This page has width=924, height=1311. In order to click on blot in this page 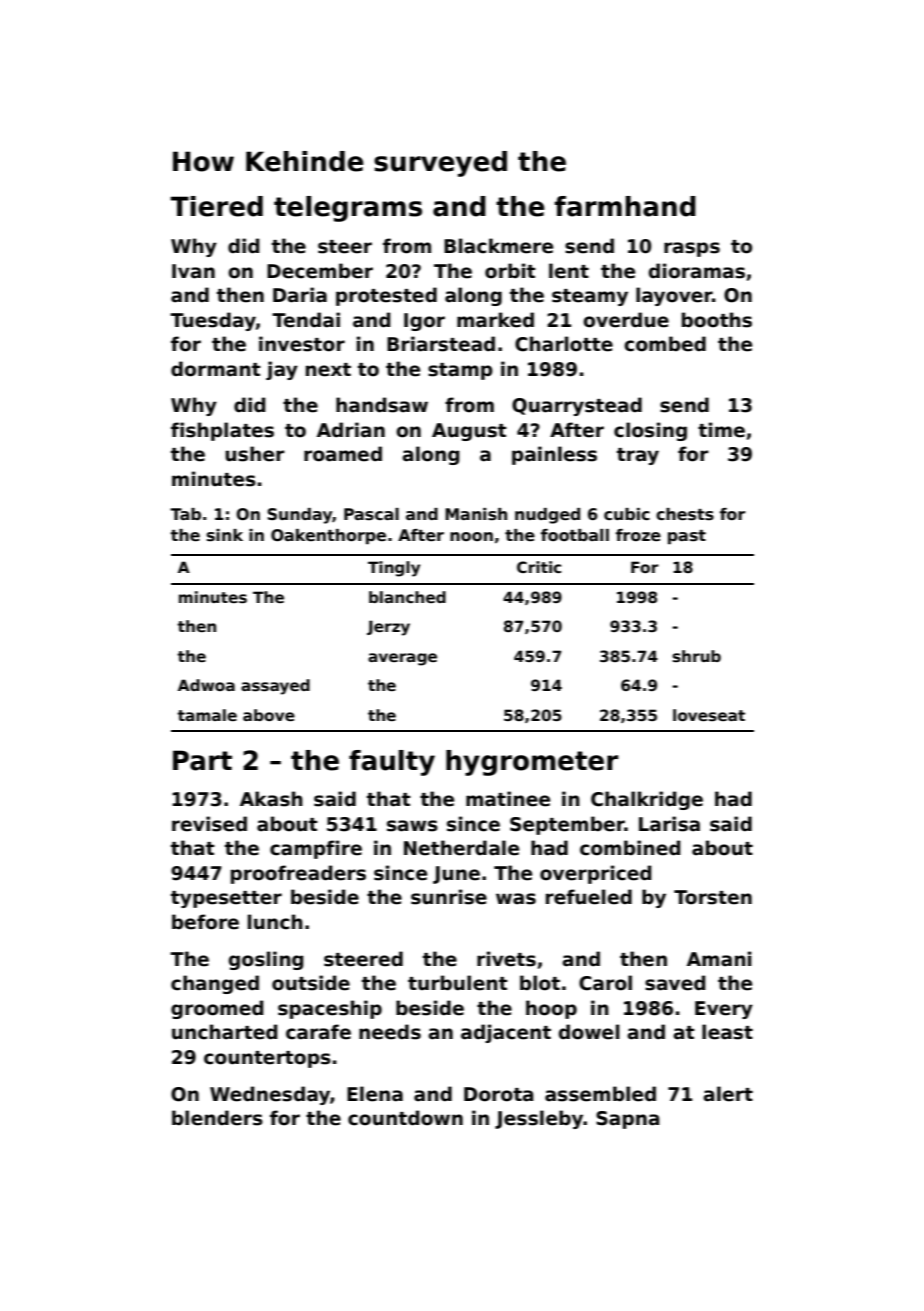, I will do `click(540, 983)`.
